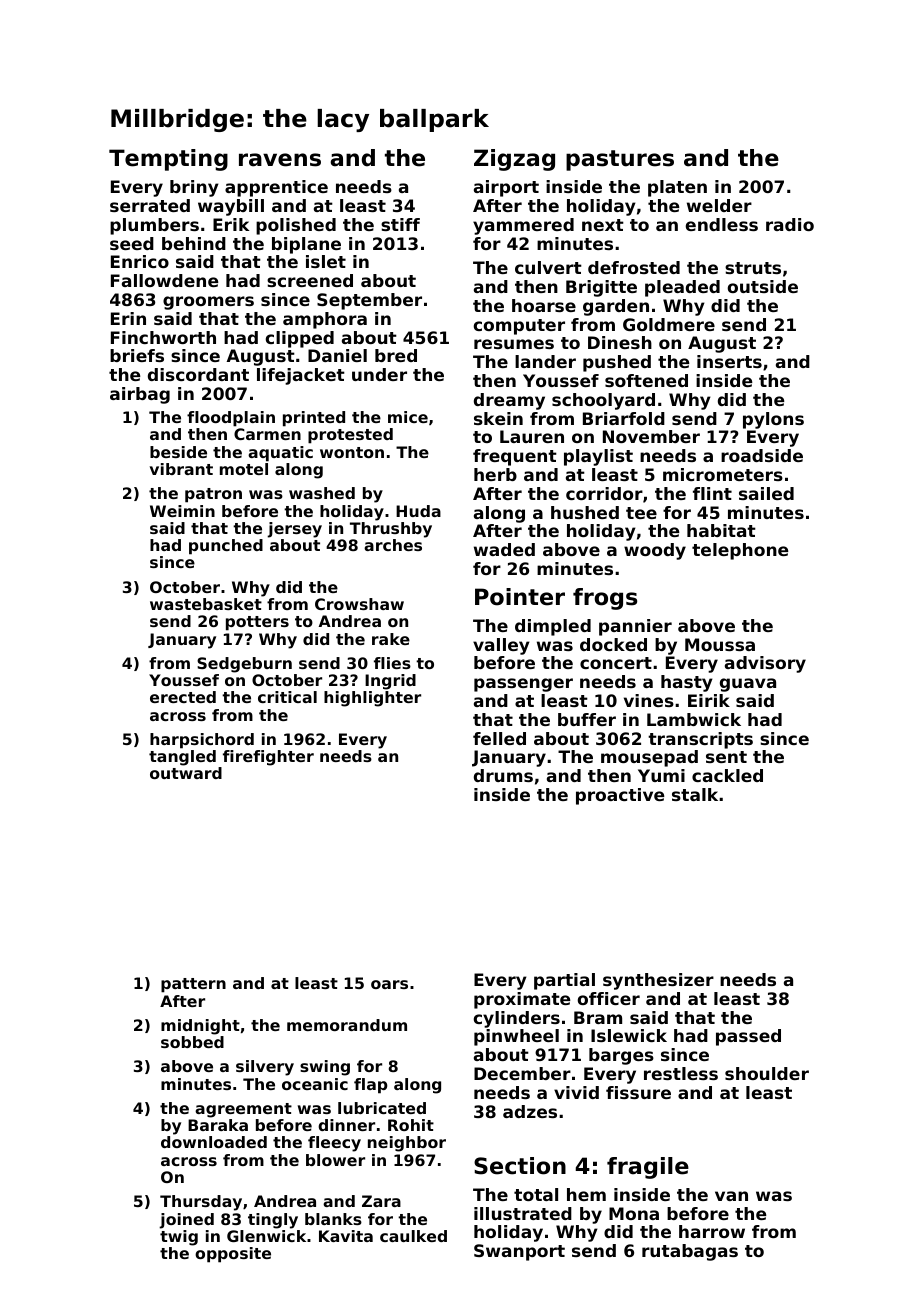 This page has width=924, height=1308. What do you see at coordinates (514, 160) in the page?
I see `Zigzag` at bounding box center [514, 160].
